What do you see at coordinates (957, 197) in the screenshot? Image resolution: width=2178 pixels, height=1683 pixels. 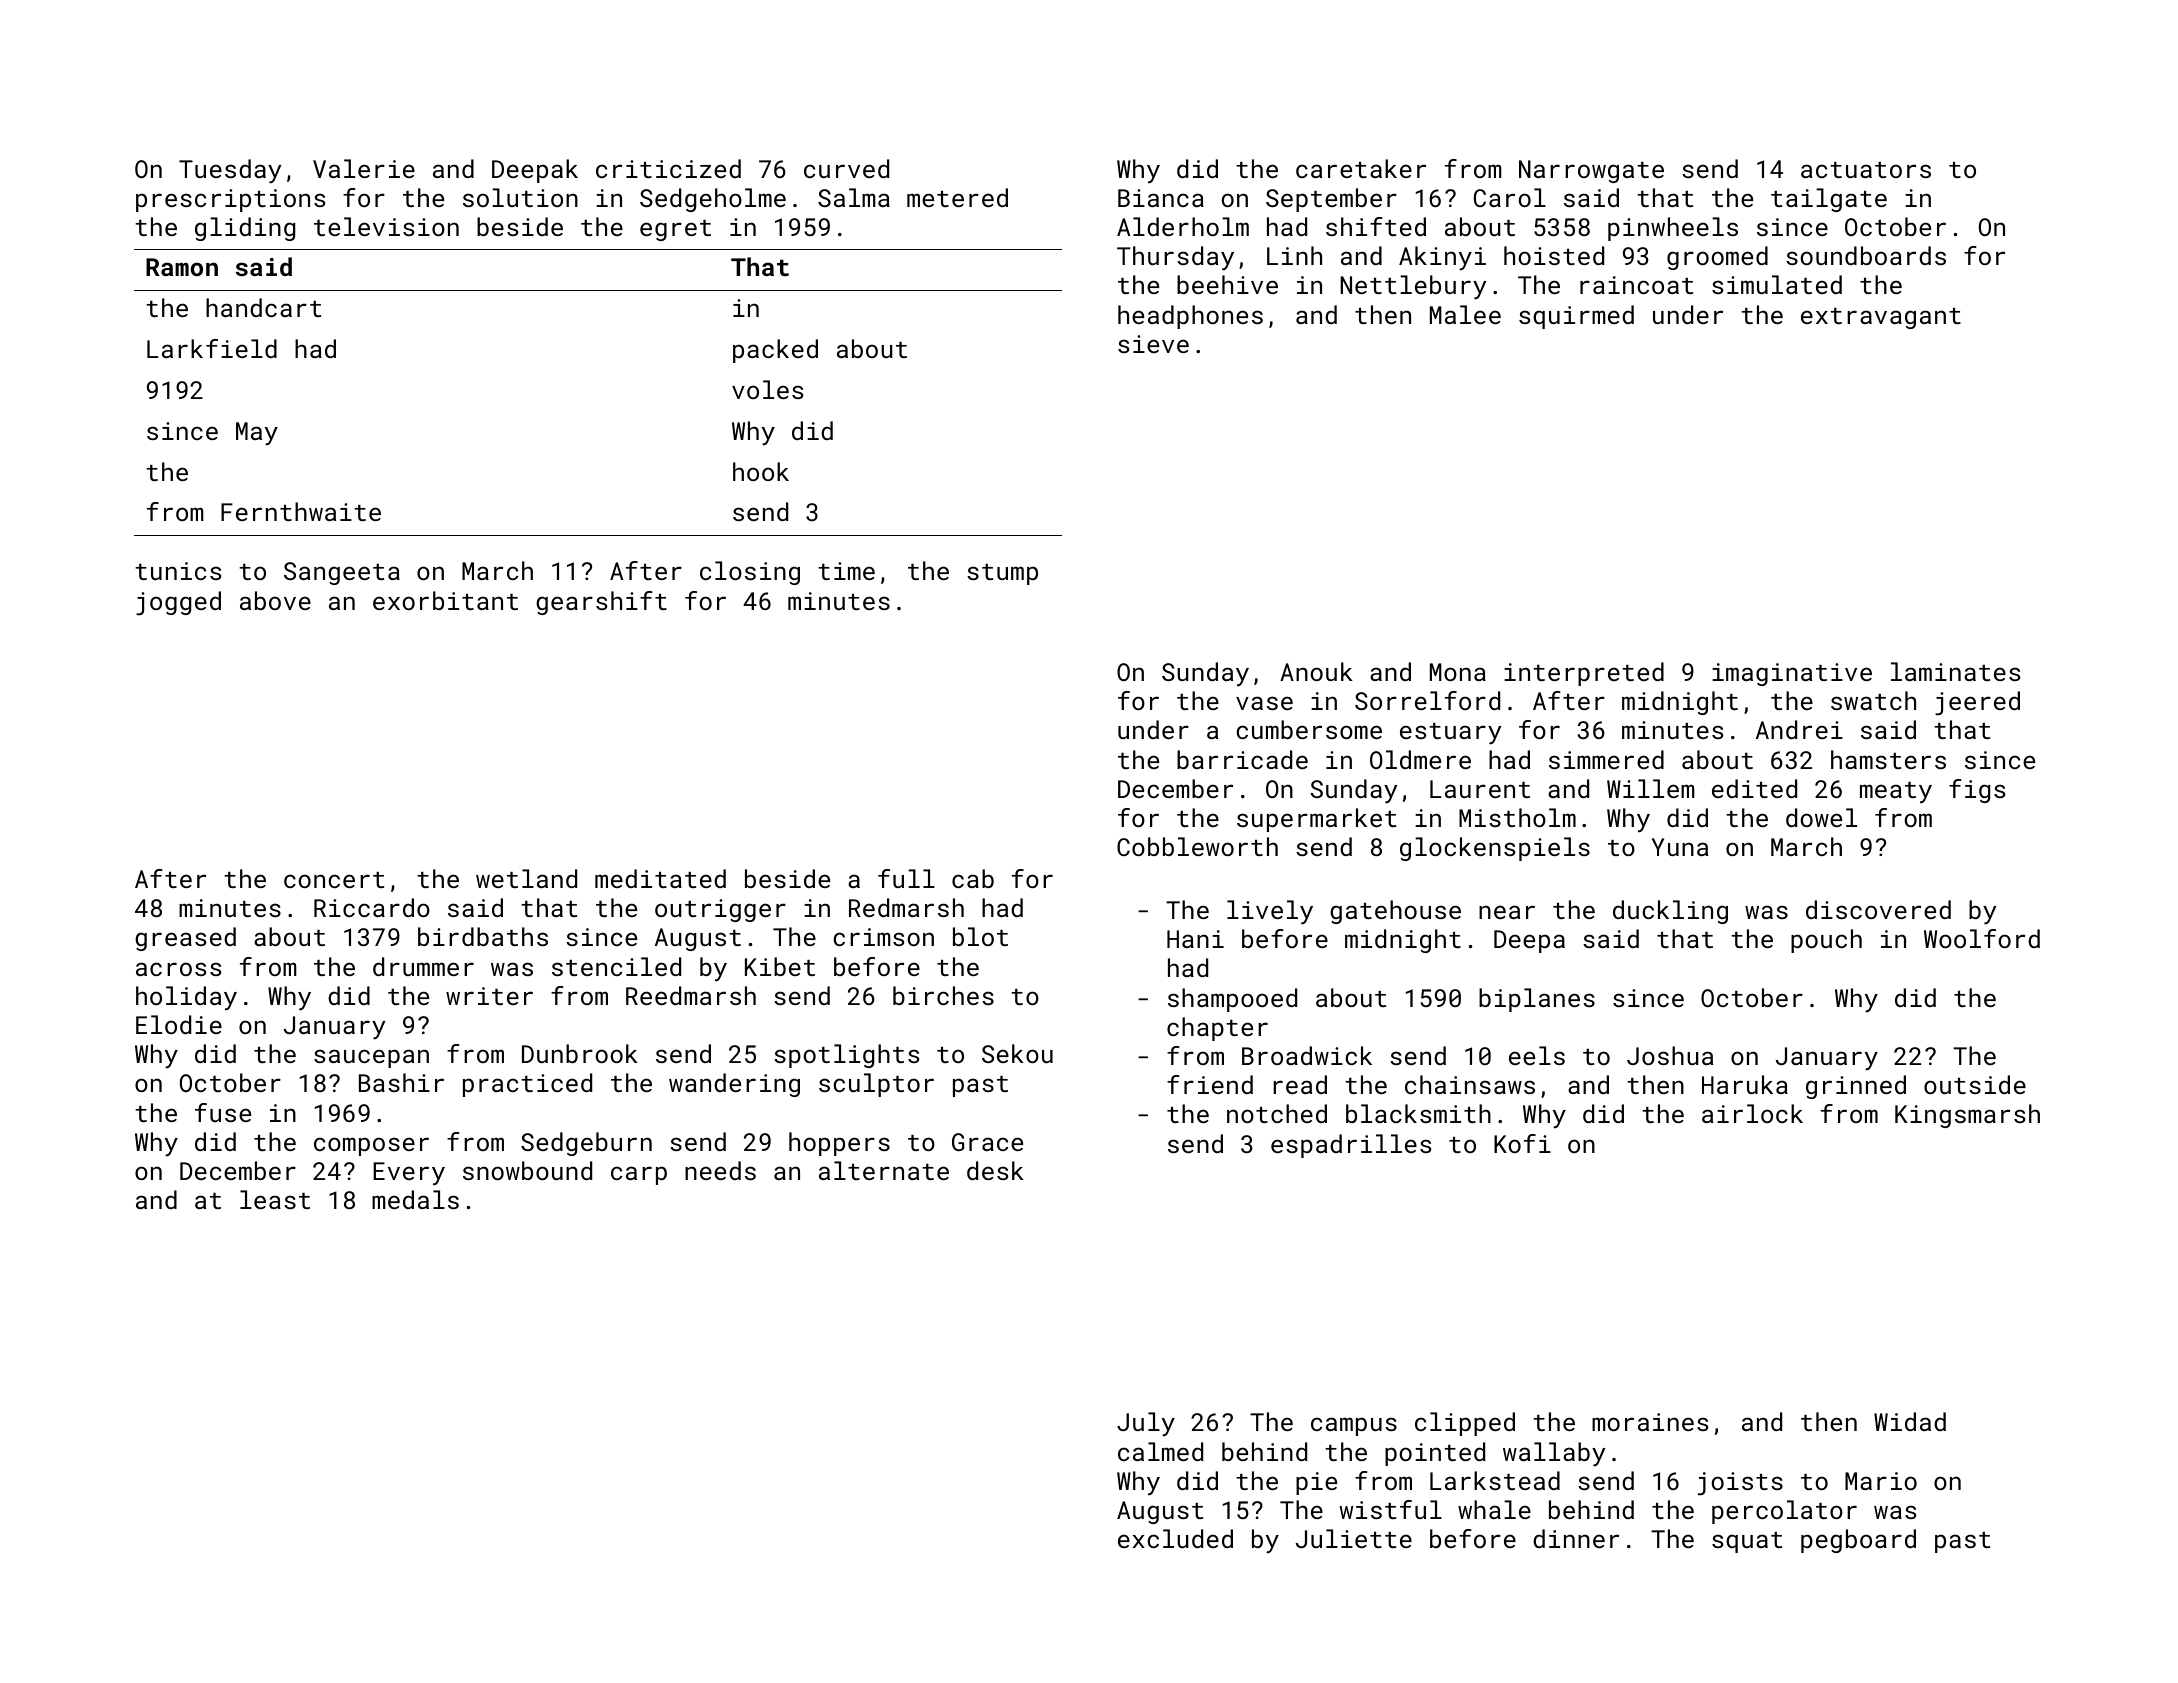 I see `metered` at bounding box center [957, 197].
